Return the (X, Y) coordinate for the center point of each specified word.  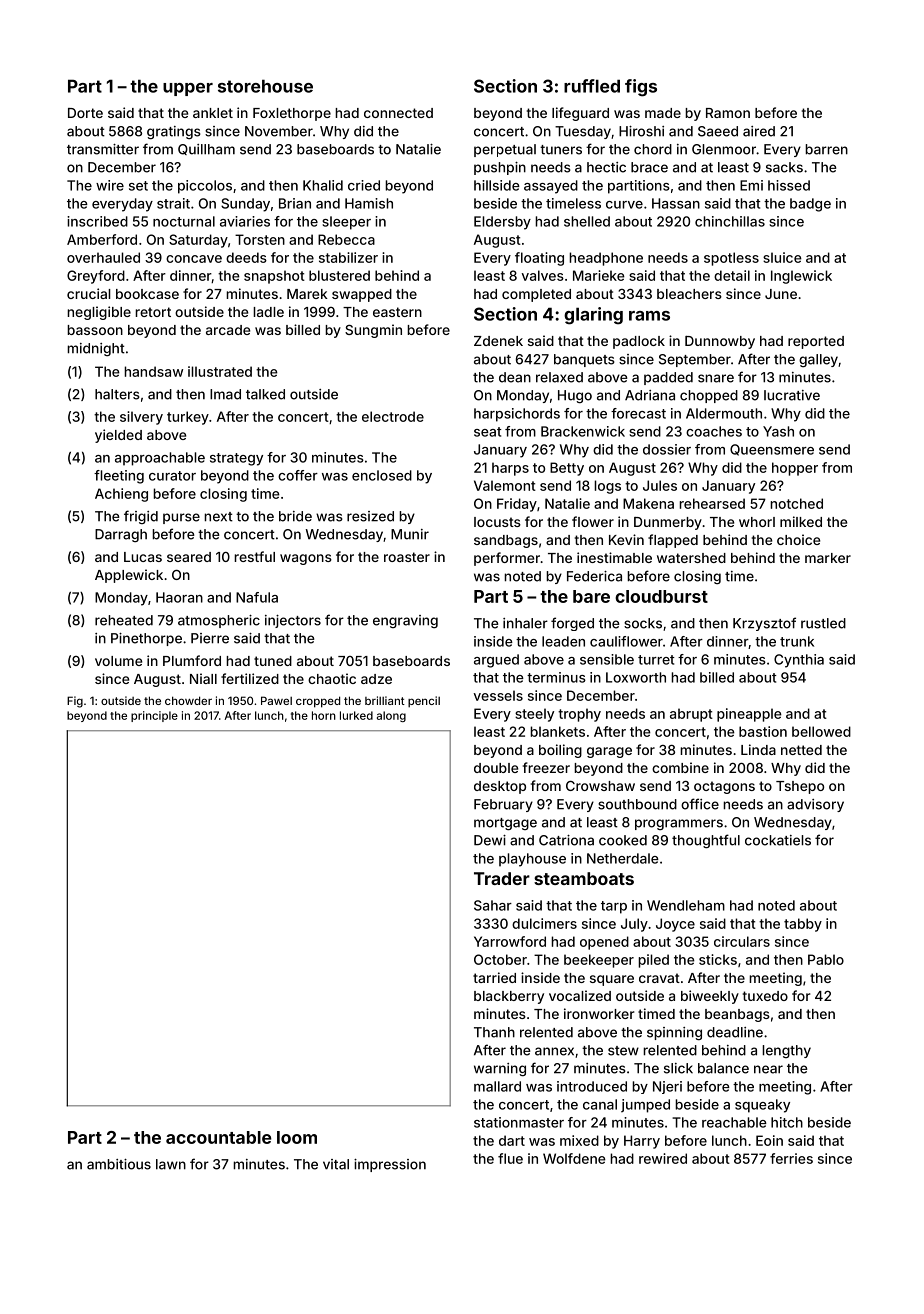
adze (376, 679)
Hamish (369, 203)
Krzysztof (764, 624)
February (503, 805)
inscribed (97, 221)
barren (826, 149)
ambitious (119, 1164)
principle (154, 716)
